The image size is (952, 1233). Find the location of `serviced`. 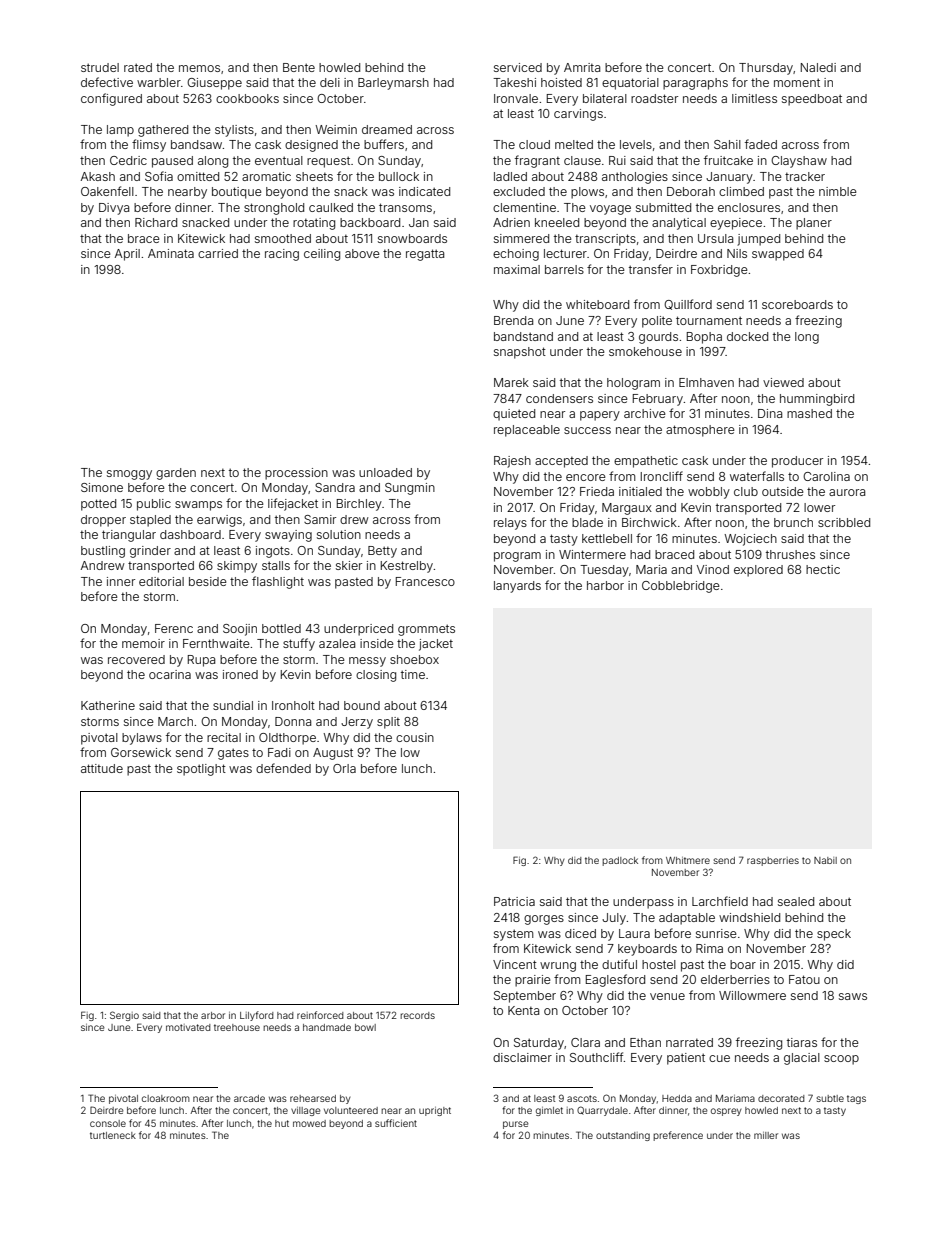

serviced is located at coordinates (518, 67).
